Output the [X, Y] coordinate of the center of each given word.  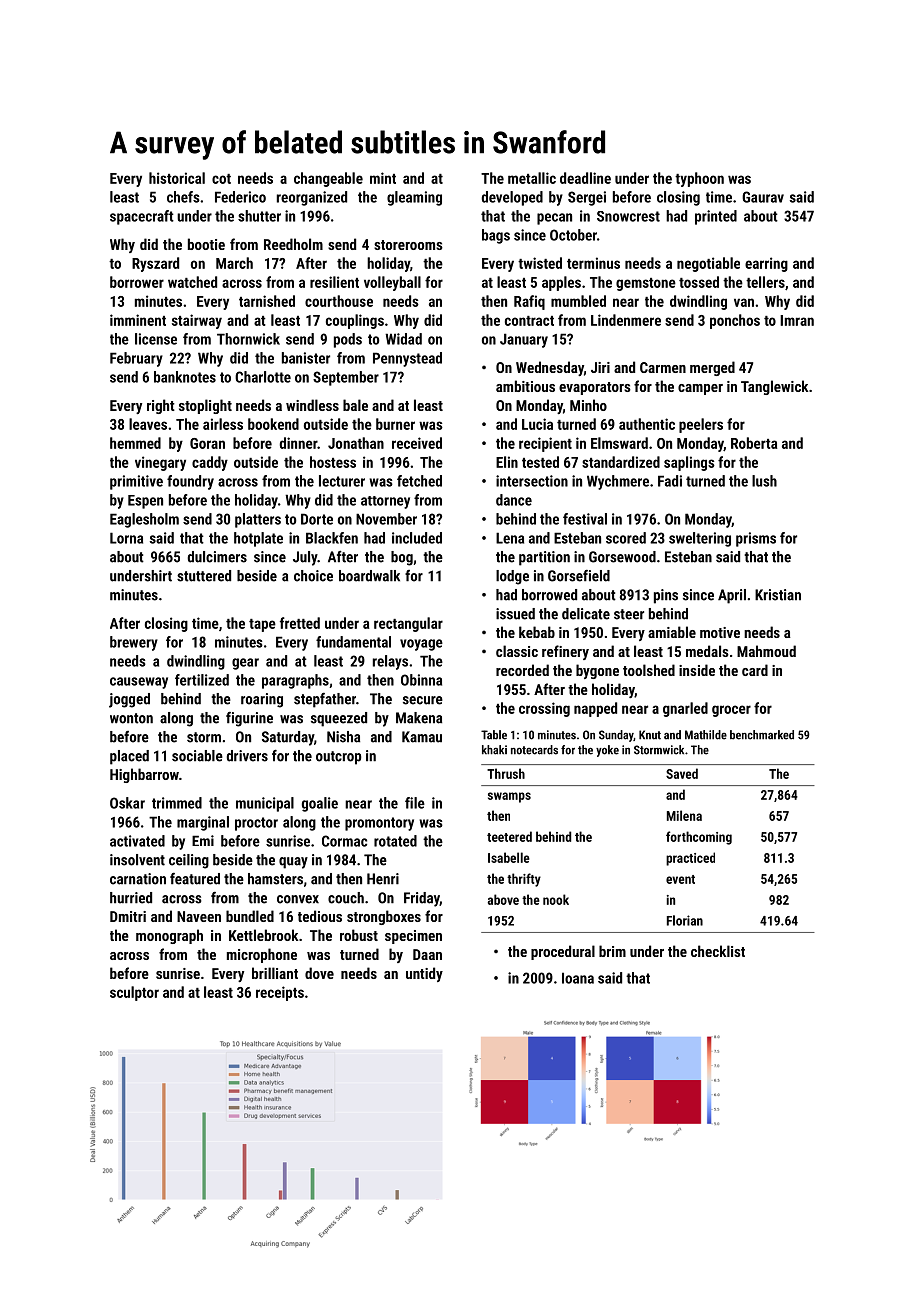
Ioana [578, 978]
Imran [797, 320]
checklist [718, 951]
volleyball [392, 283]
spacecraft [142, 217]
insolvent [137, 860]
